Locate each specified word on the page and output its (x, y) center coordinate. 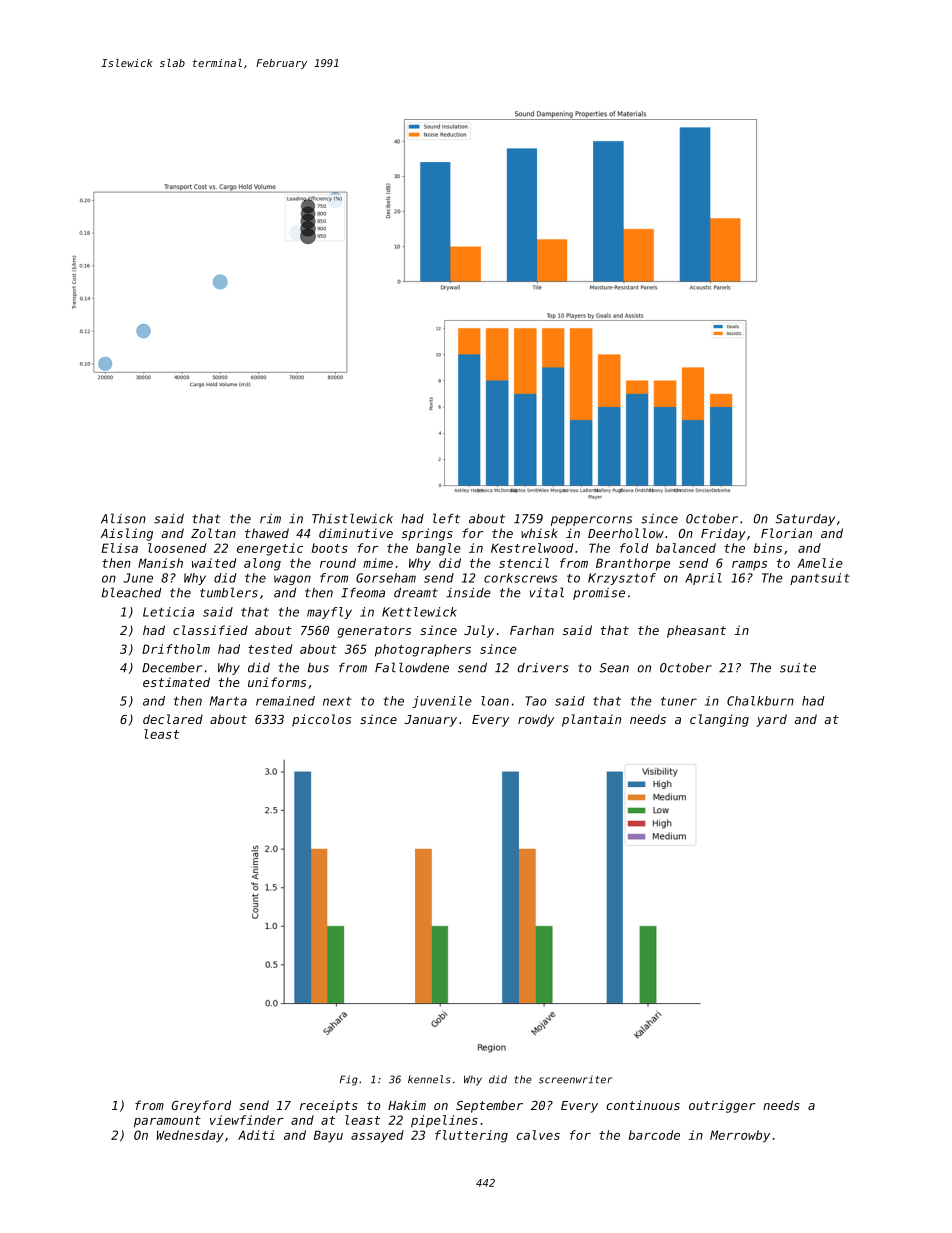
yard (771, 720)
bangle (438, 549)
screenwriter (576, 1079)
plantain (591, 720)
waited (214, 563)
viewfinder (247, 1120)
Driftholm (176, 649)
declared (173, 719)
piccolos (321, 720)
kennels (429, 1079)
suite (798, 668)
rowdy (536, 720)
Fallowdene (412, 667)
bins (768, 548)
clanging (719, 720)
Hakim (407, 1105)
